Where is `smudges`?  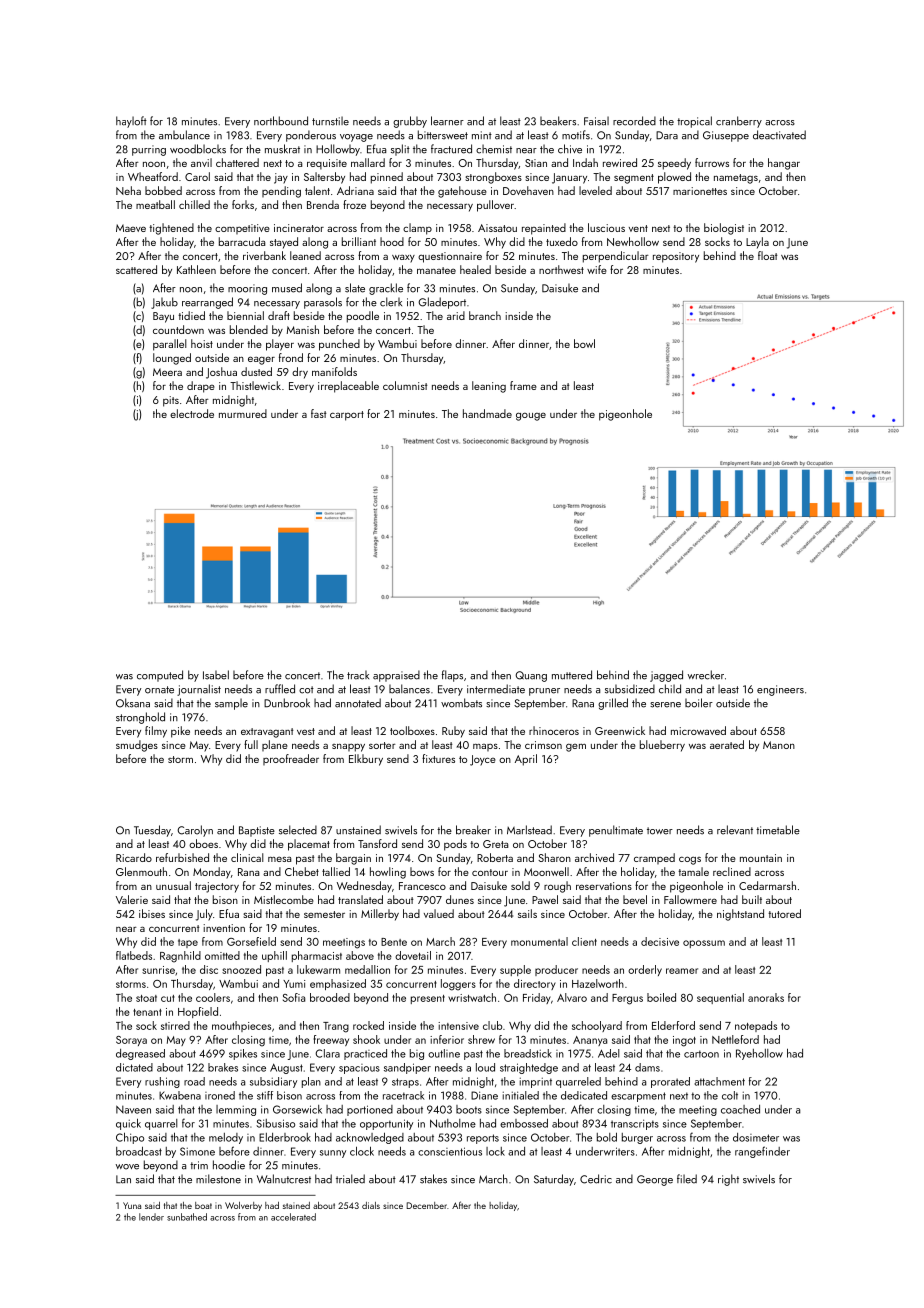
smudges is located at coordinates (137, 746).
